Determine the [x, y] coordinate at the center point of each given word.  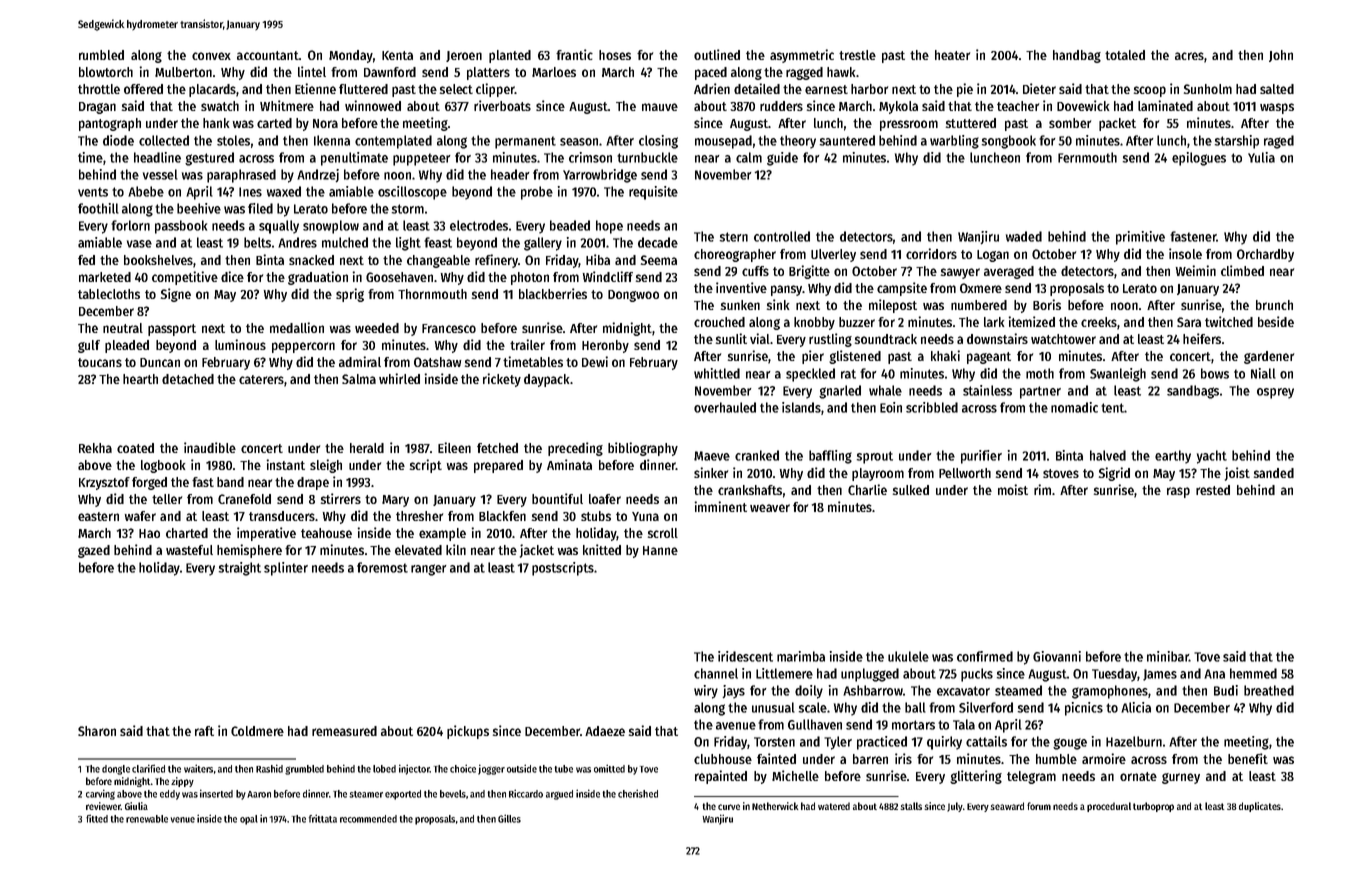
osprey [1275, 393]
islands [801, 407]
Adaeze [605, 731]
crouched [719, 322]
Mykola [898, 107]
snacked [311, 260]
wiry [706, 692]
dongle [116, 770]
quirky [944, 743]
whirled [399, 378]
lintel [312, 71]
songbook [1009, 142]
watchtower [1063, 339]
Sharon [97, 731]
